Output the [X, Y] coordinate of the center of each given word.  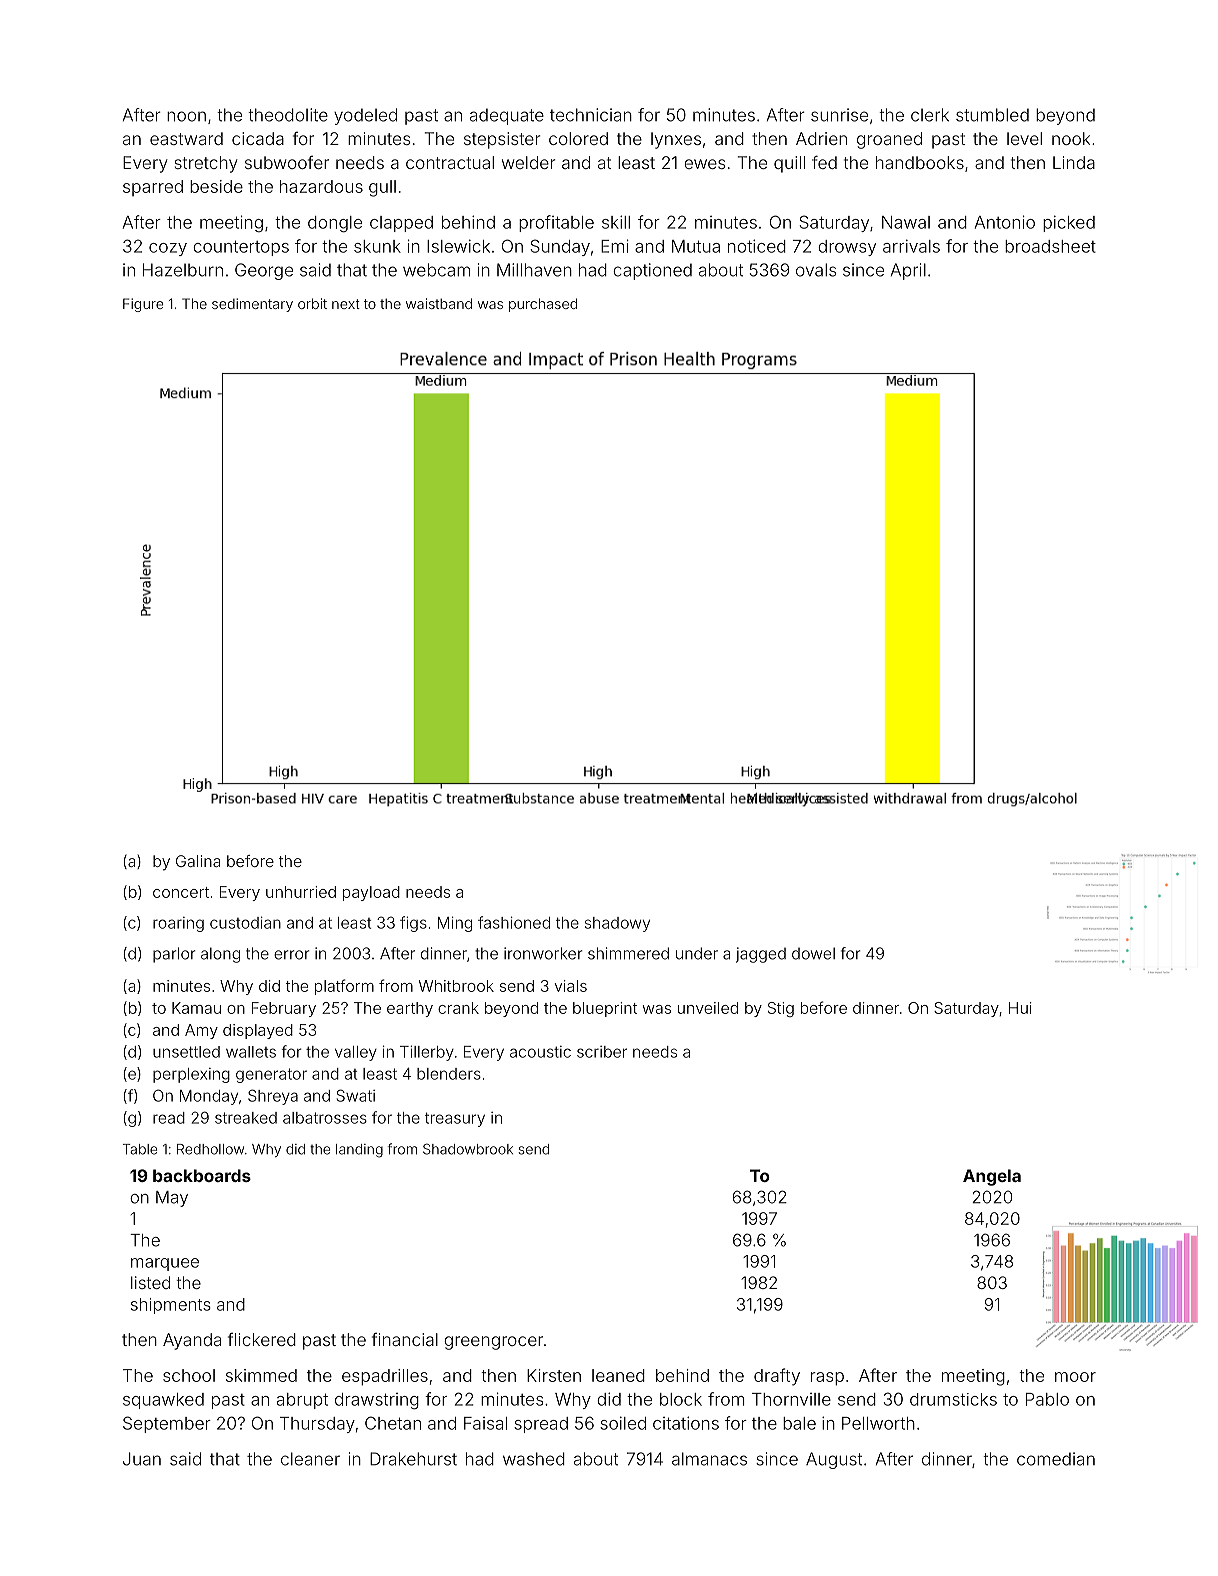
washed [534, 1459]
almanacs [709, 1459]
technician [591, 115]
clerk [930, 115]
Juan [142, 1459]
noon [186, 116]
